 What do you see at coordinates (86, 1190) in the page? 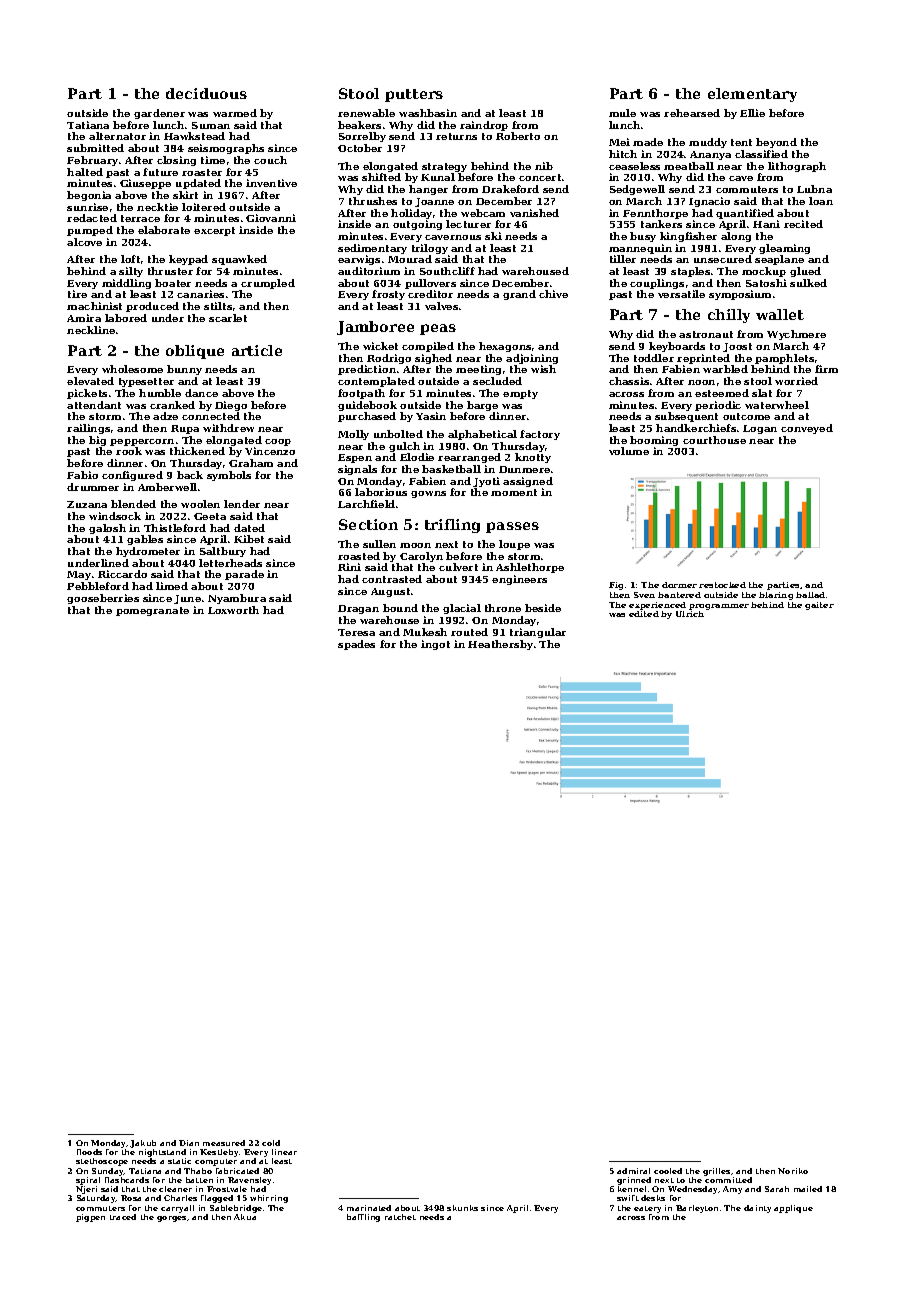
I see `Njeri` at bounding box center [86, 1190].
